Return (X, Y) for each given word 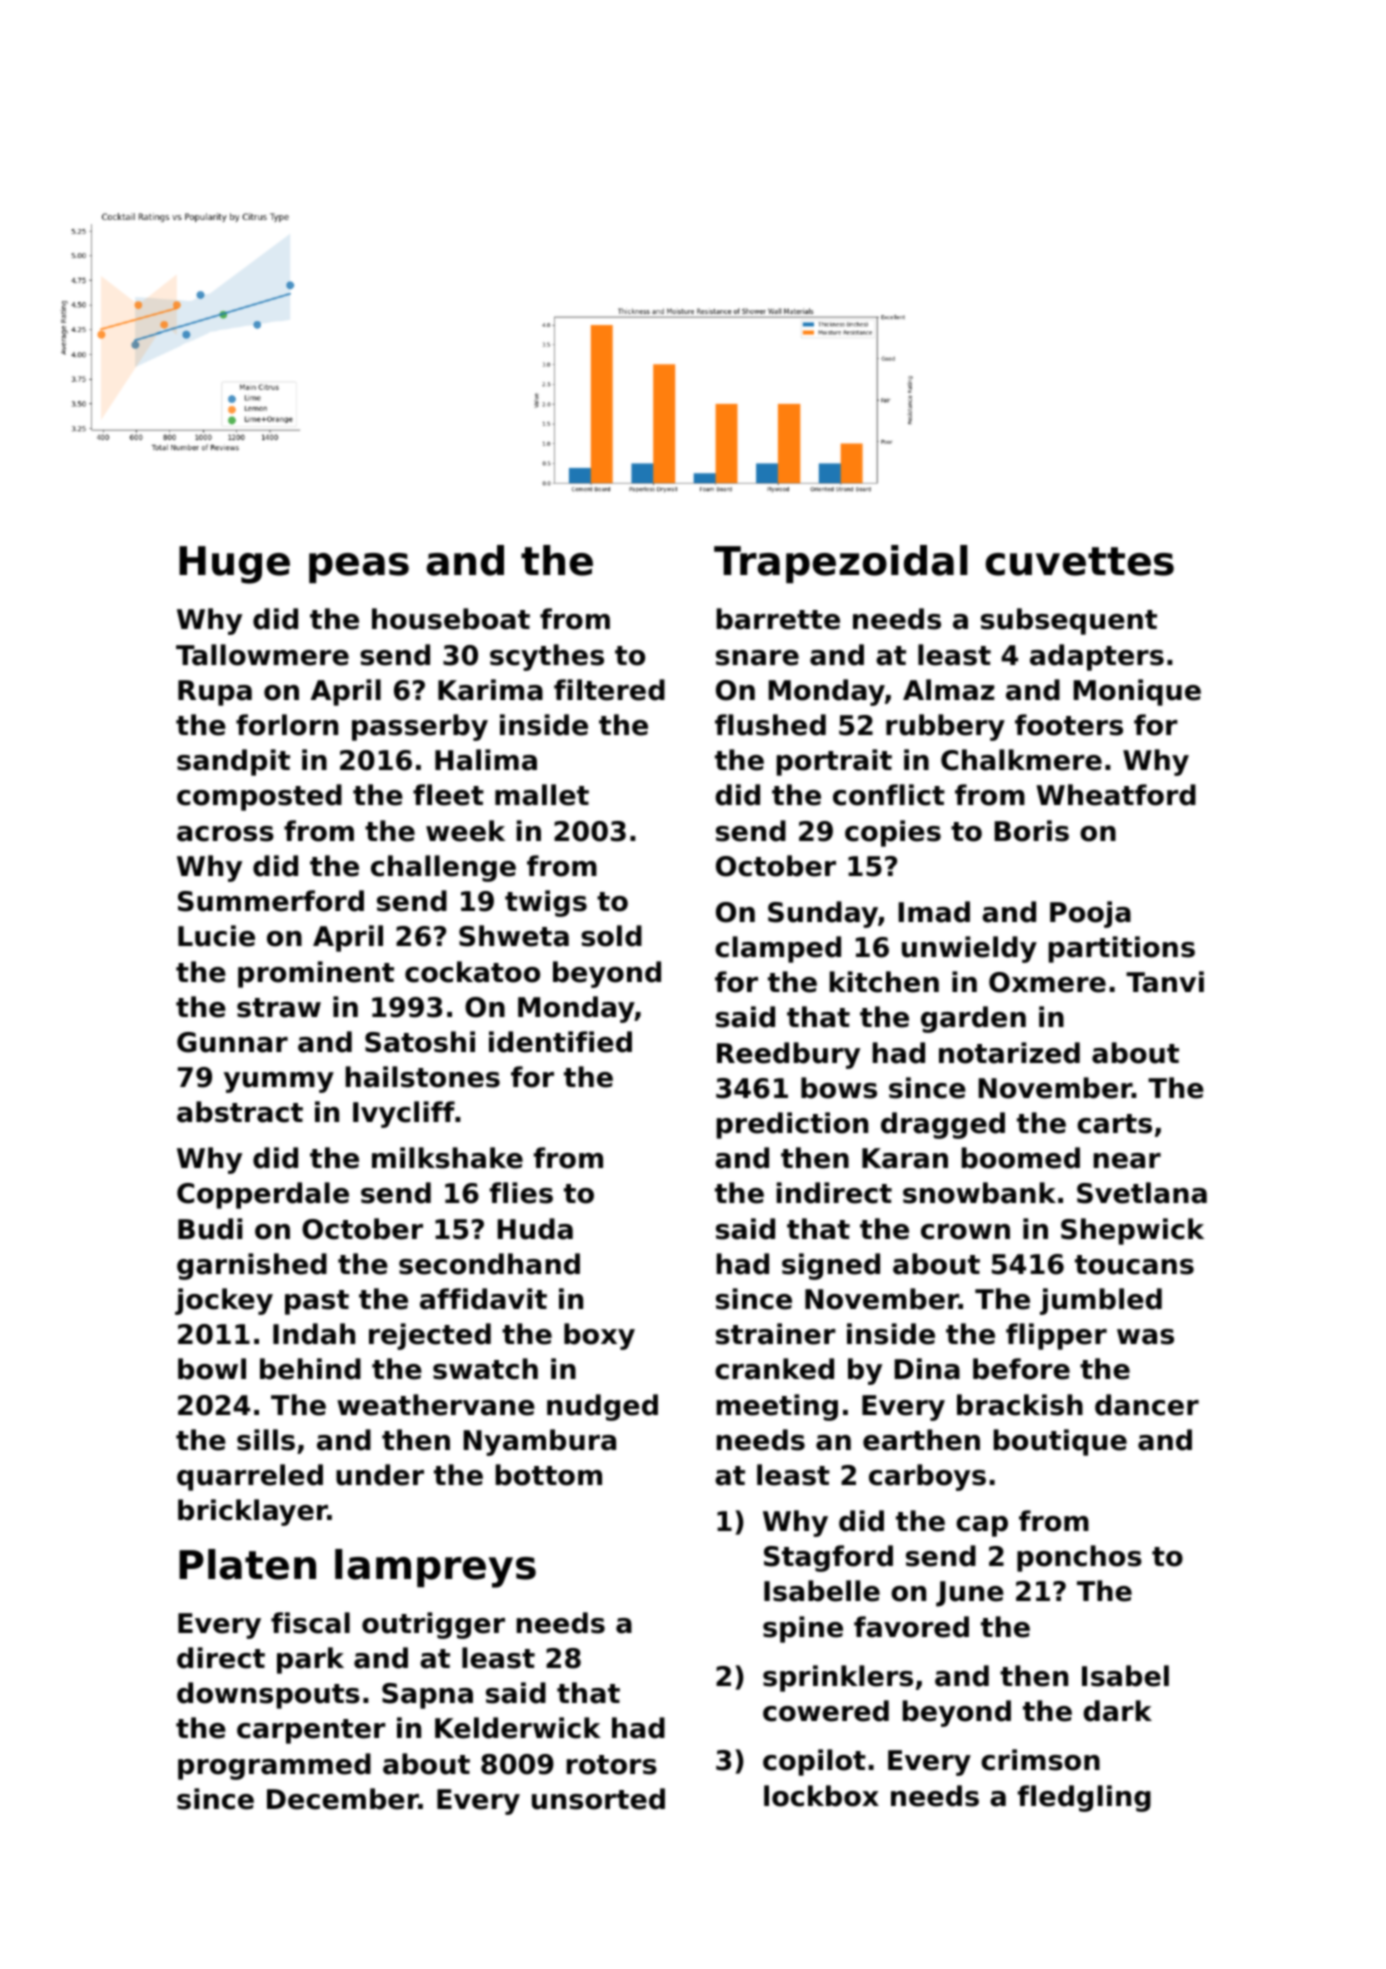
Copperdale (263, 1195)
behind (310, 1369)
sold (611, 936)
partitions (1122, 949)
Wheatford (1116, 795)
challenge (443, 868)
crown (965, 1232)
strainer (776, 1334)
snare (757, 658)
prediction (792, 1125)
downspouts (268, 1695)
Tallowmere (262, 655)
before (1021, 1369)
